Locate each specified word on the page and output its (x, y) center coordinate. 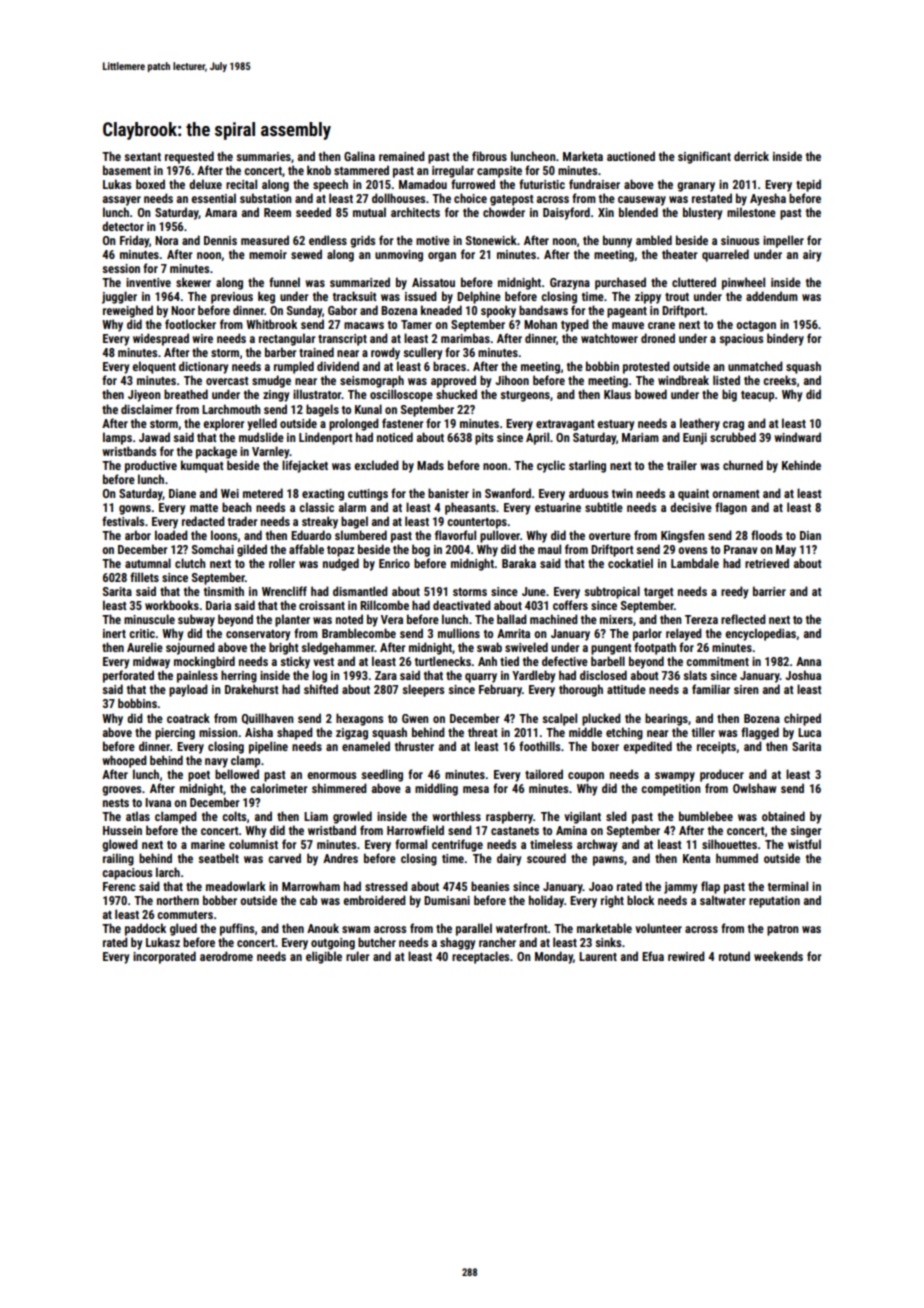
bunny (617, 241)
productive (151, 466)
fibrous (489, 156)
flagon (731, 508)
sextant (142, 157)
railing (118, 859)
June (534, 591)
